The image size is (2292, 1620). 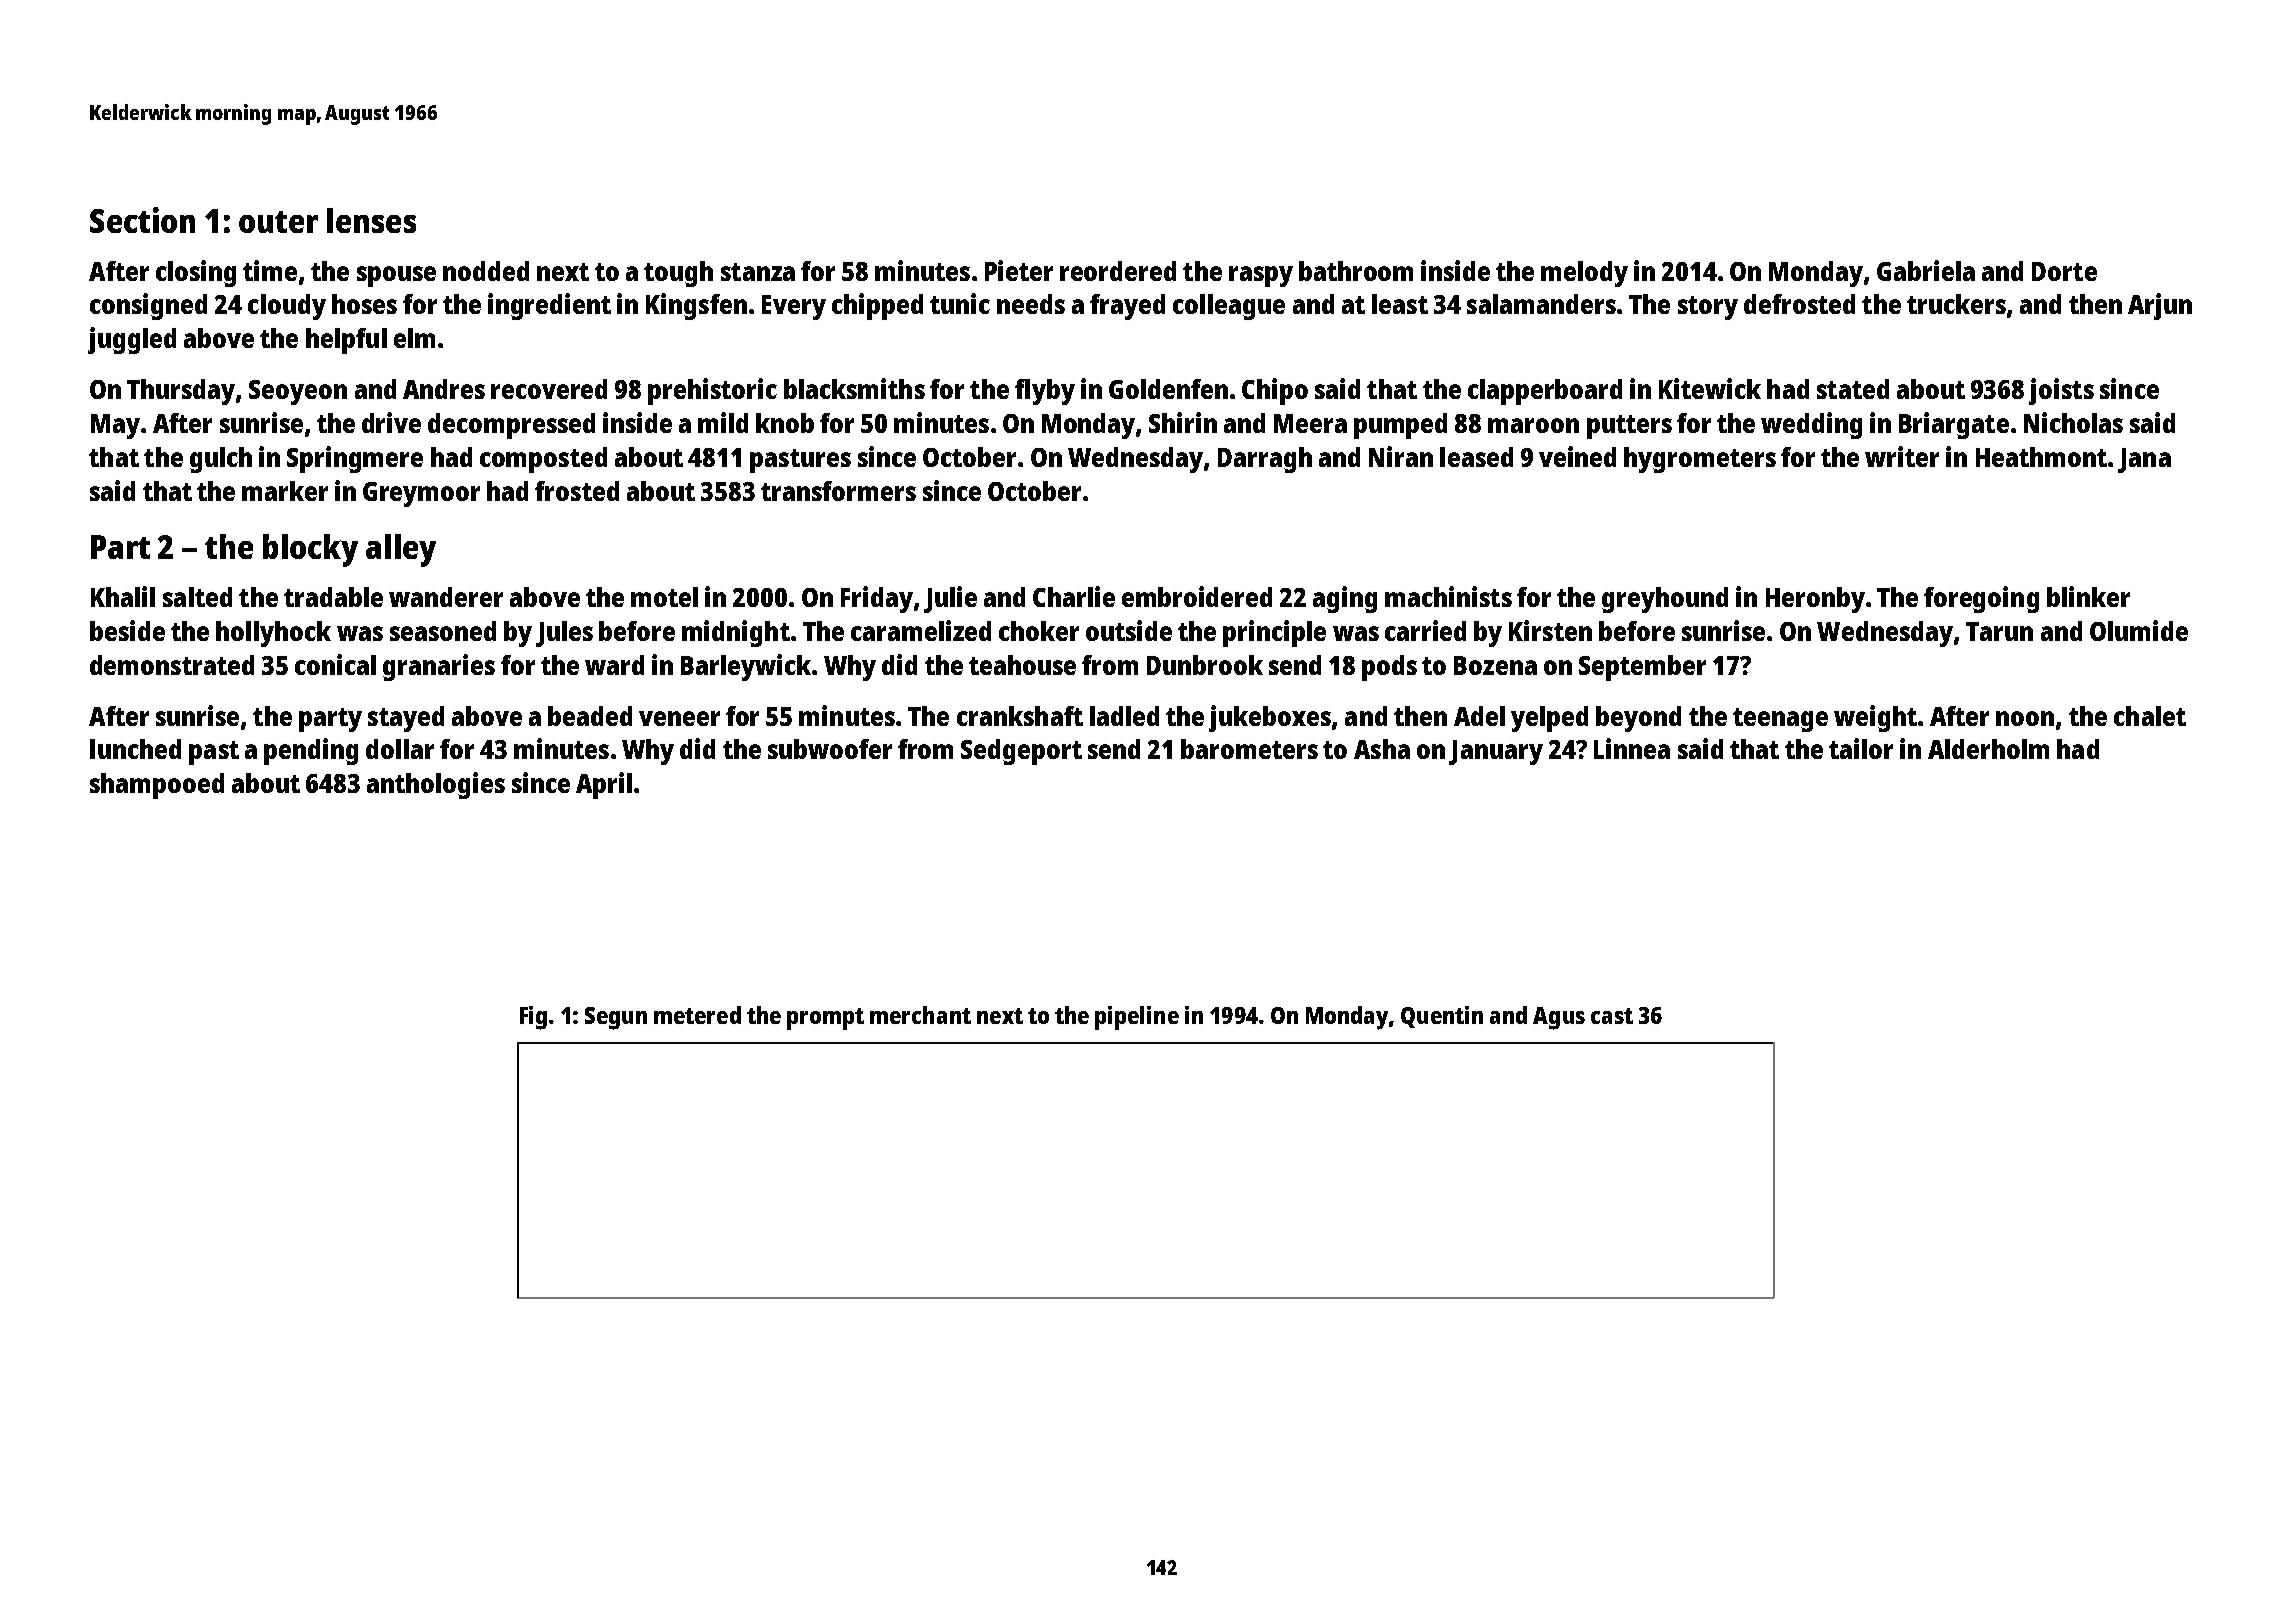 I want to click on Darragh, so click(x=1265, y=460).
